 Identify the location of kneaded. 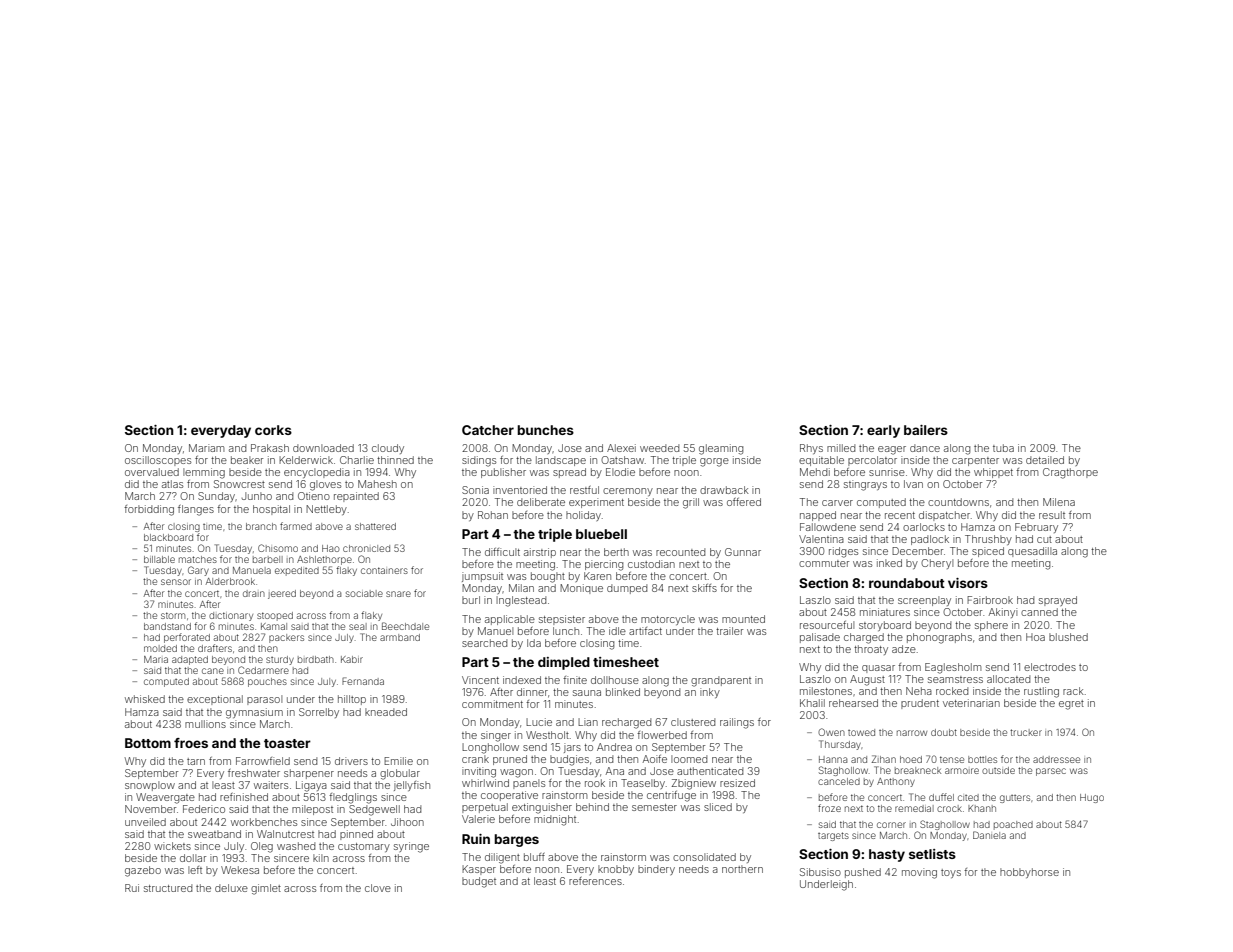
(386, 712).
